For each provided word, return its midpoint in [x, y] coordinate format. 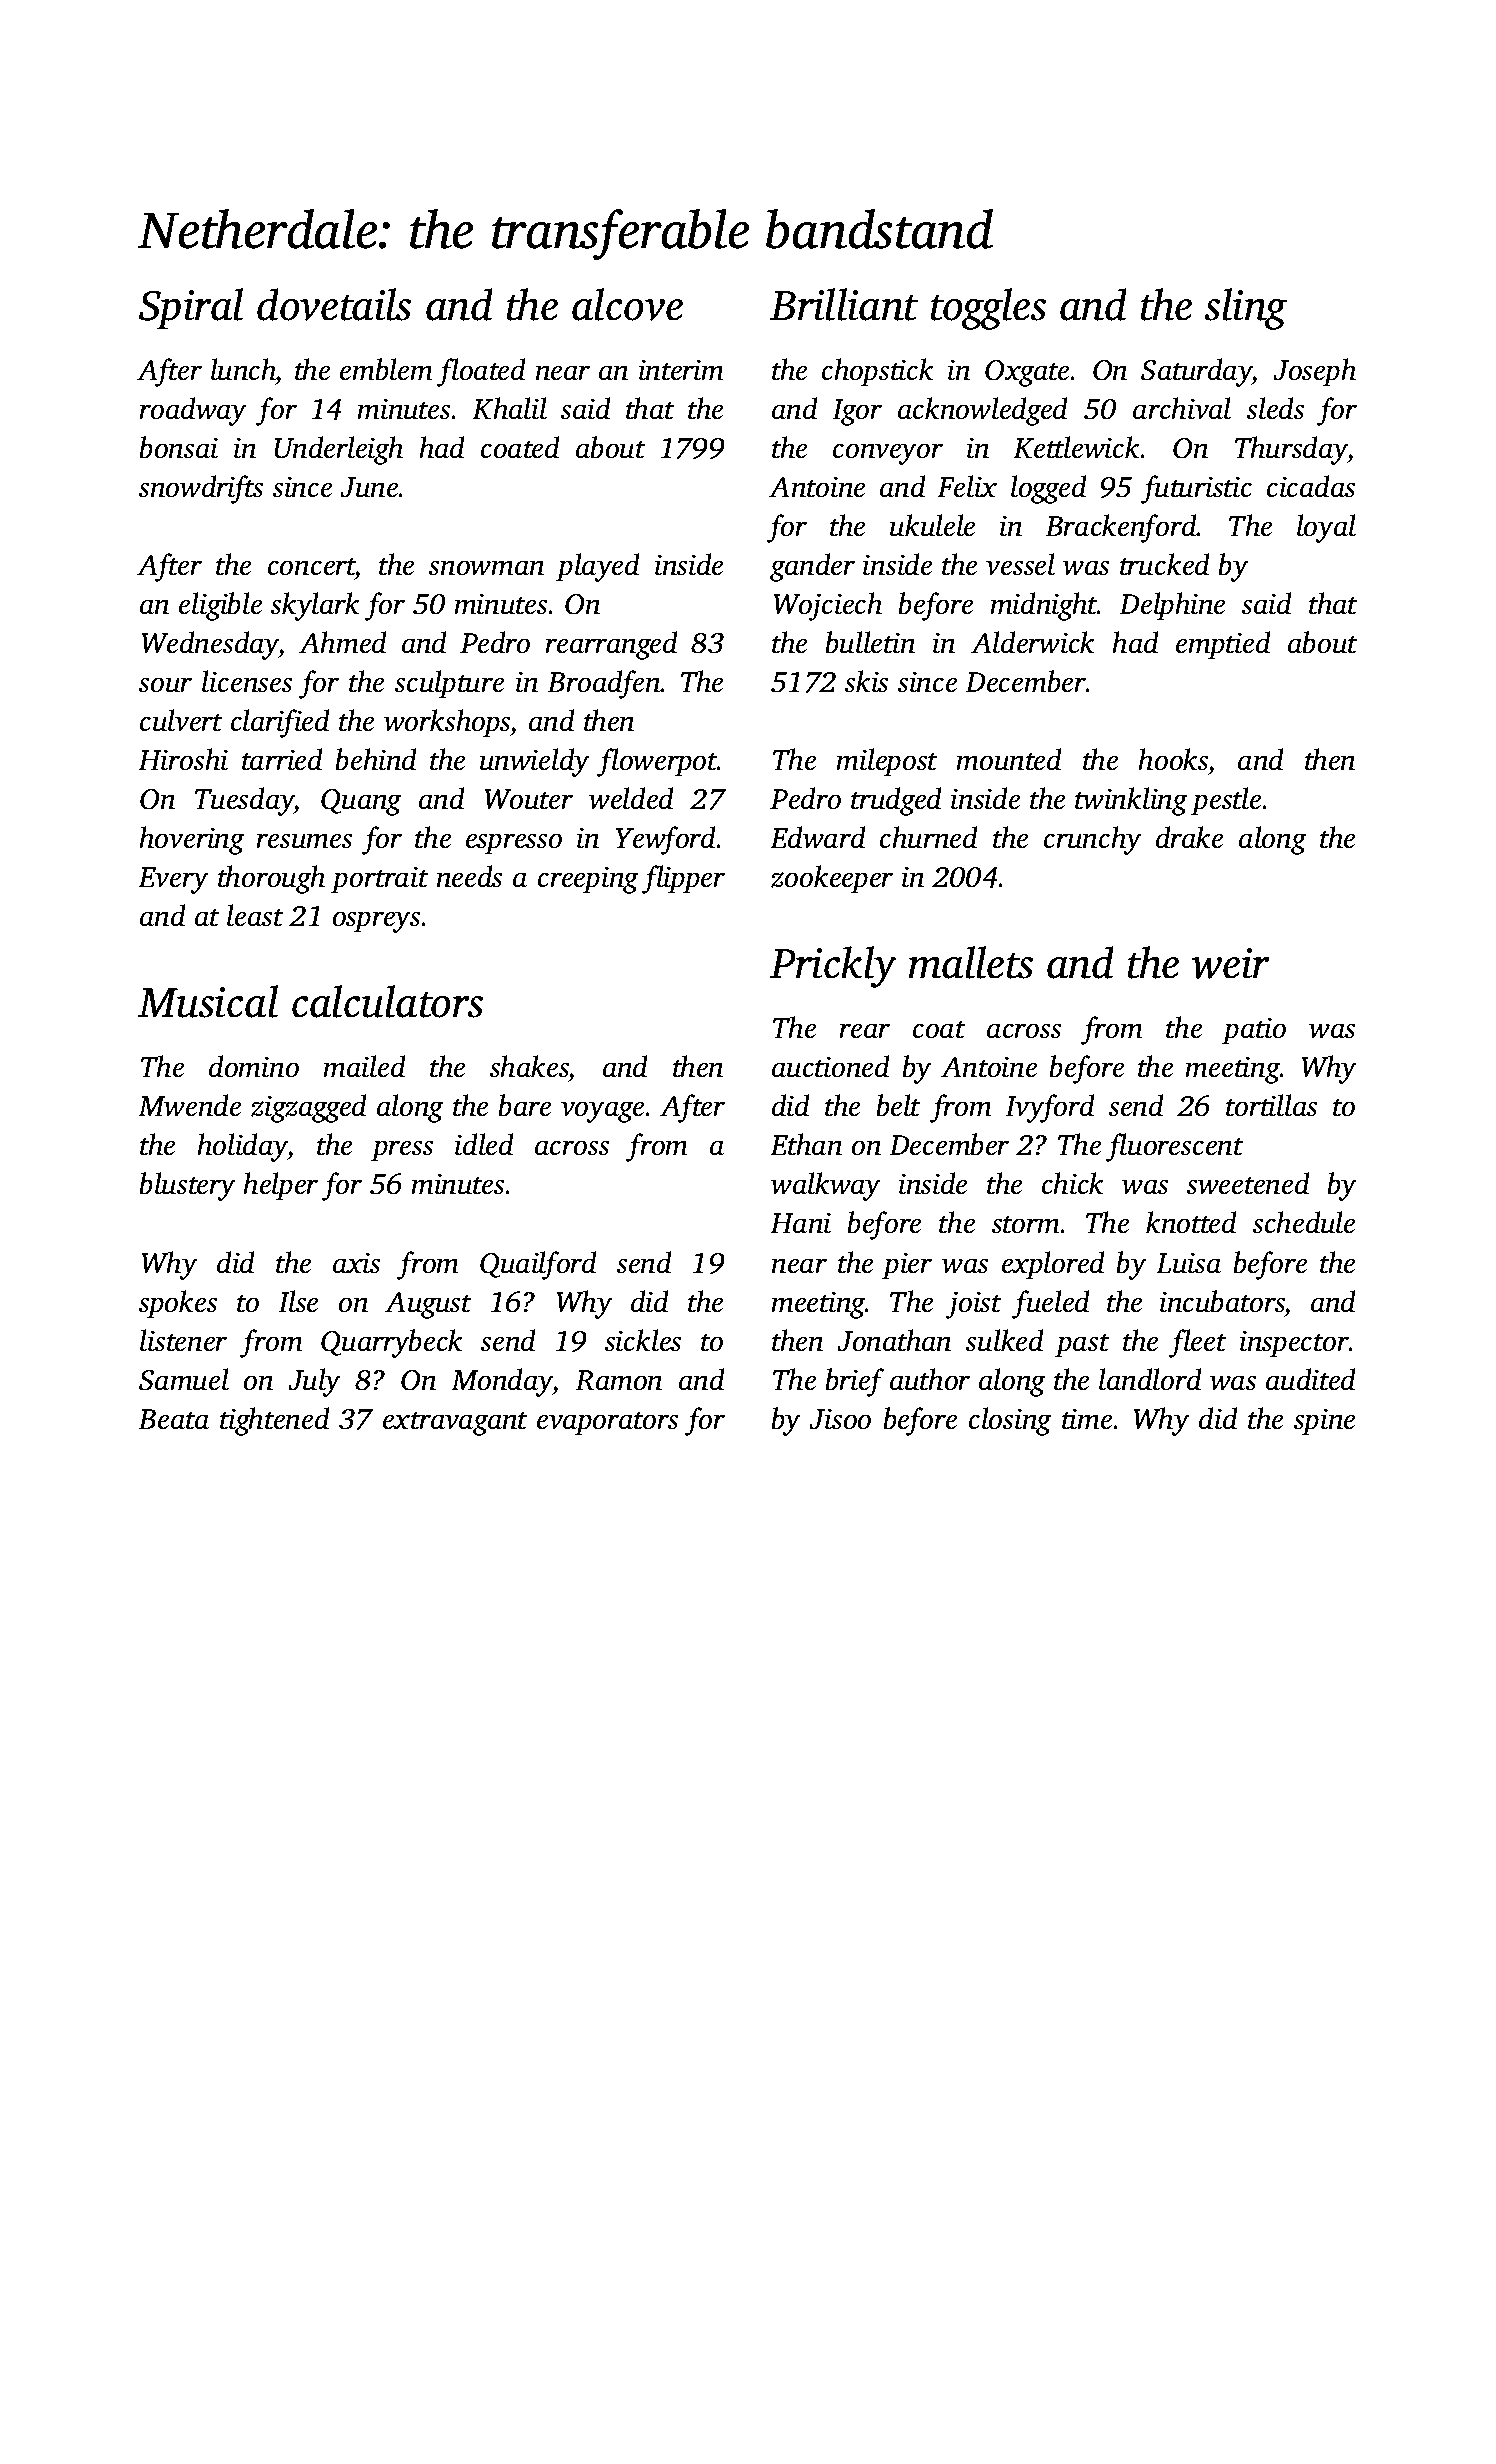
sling [1245, 309]
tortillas [1271, 1105]
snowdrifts [201, 489]
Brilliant [844, 304]
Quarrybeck [392, 1343]
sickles [643, 1340]
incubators [1222, 1301]
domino [254, 1066]
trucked [1165, 564]
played [598, 567]
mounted [1009, 759]
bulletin [870, 642]
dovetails [334, 304]
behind [376, 759]
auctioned [831, 1066]
